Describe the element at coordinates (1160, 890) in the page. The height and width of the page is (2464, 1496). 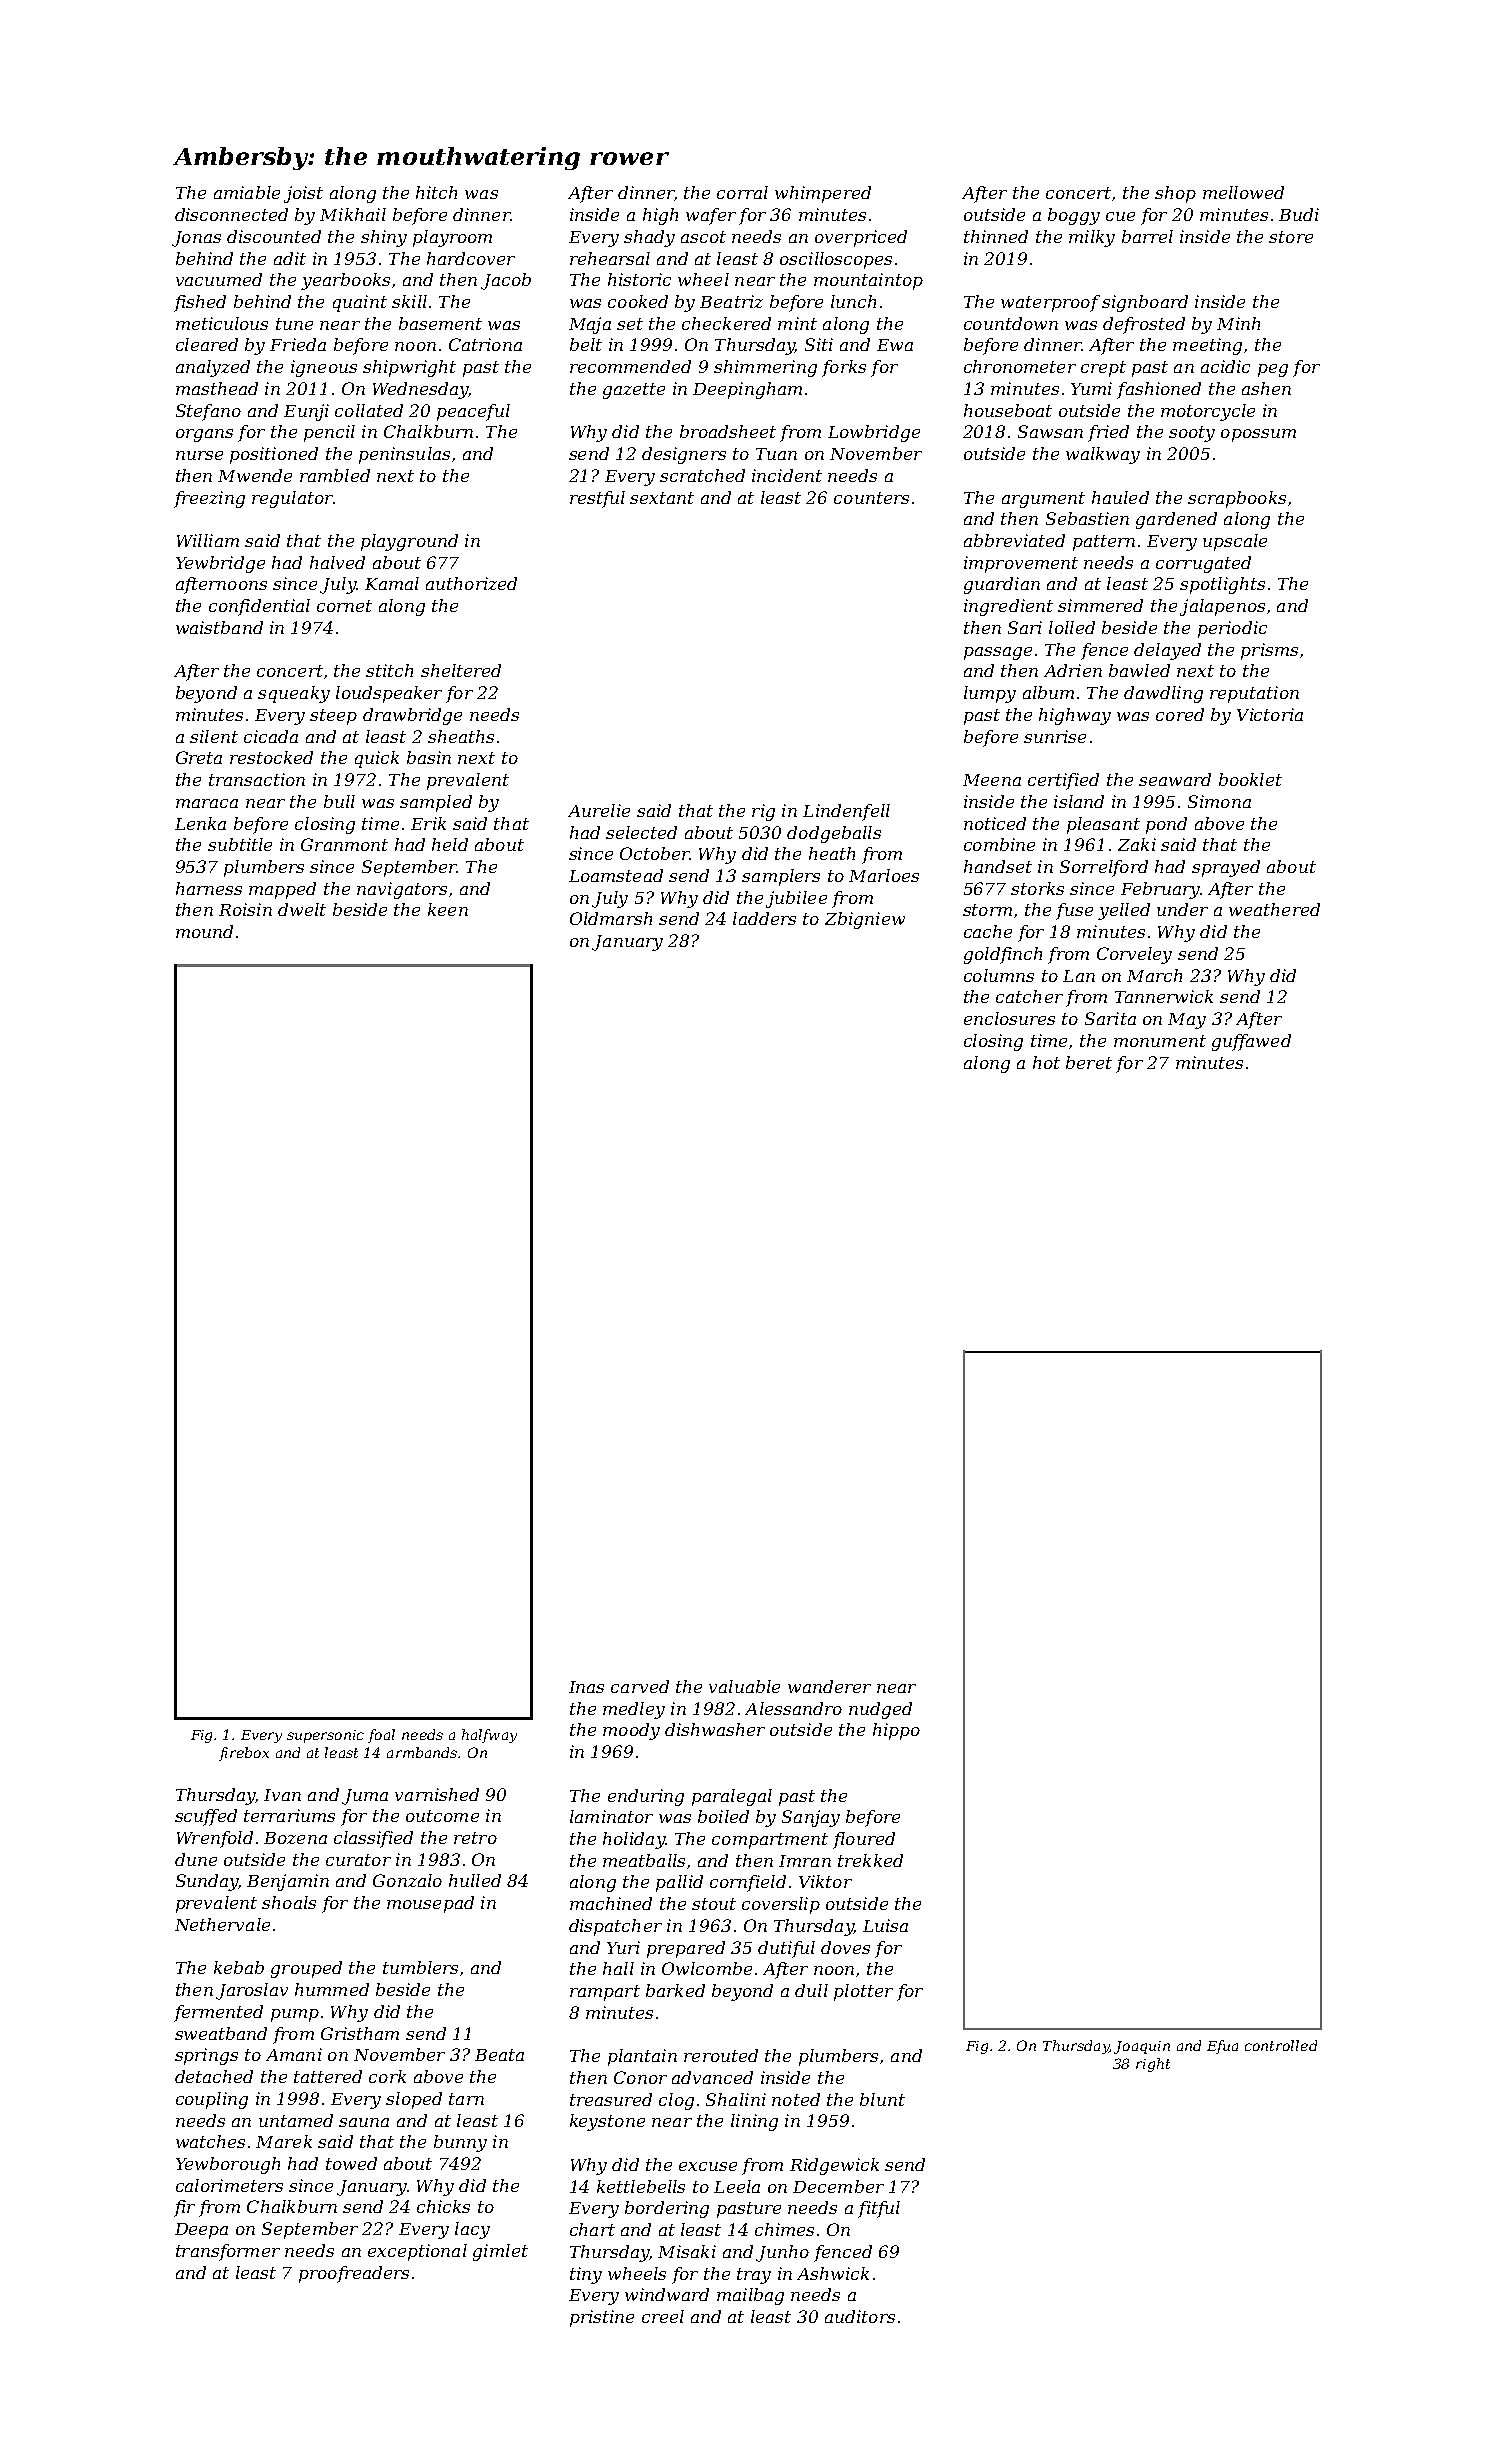
I see `February` at that location.
